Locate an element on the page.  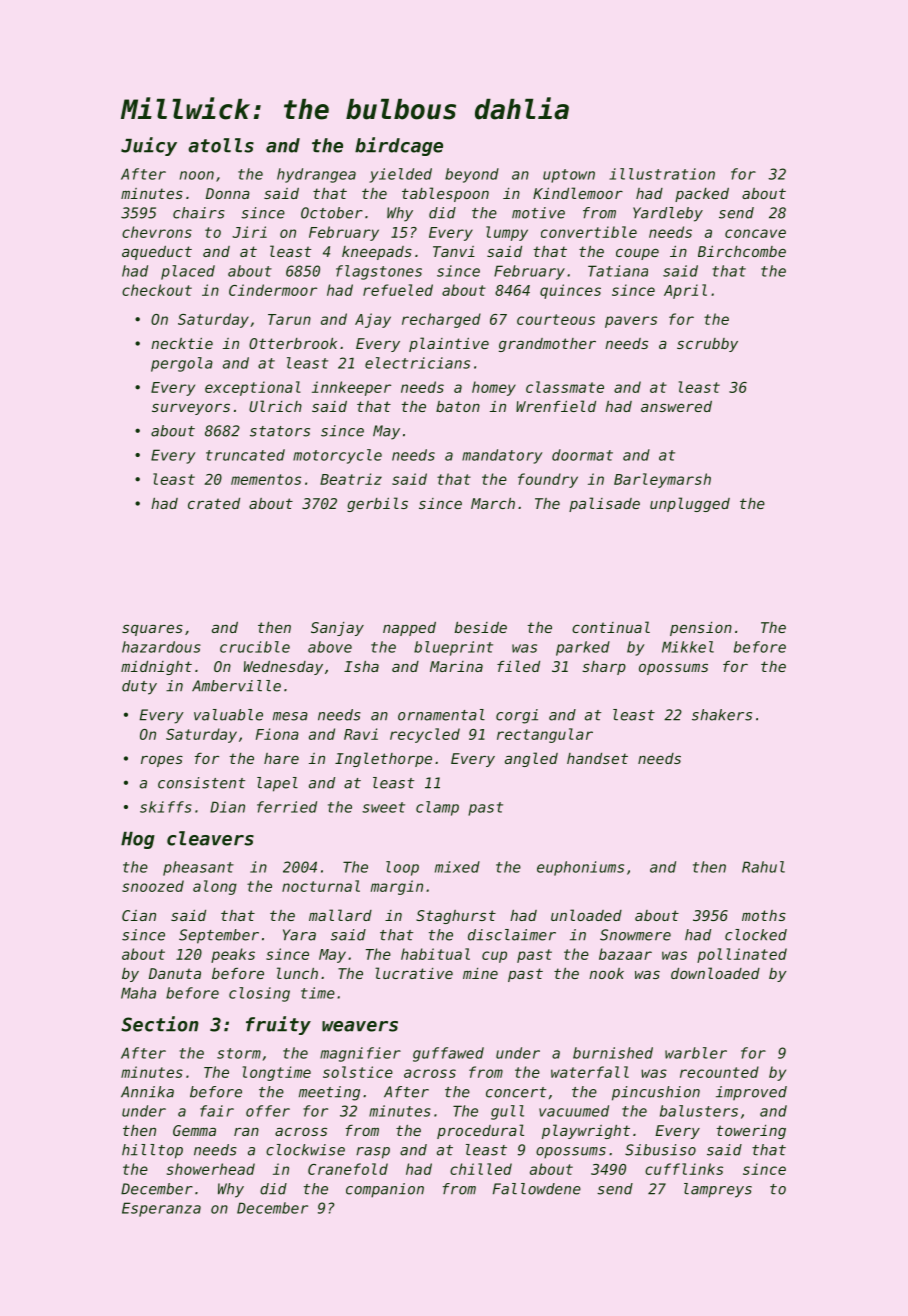
atolls is located at coordinates (221, 145).
